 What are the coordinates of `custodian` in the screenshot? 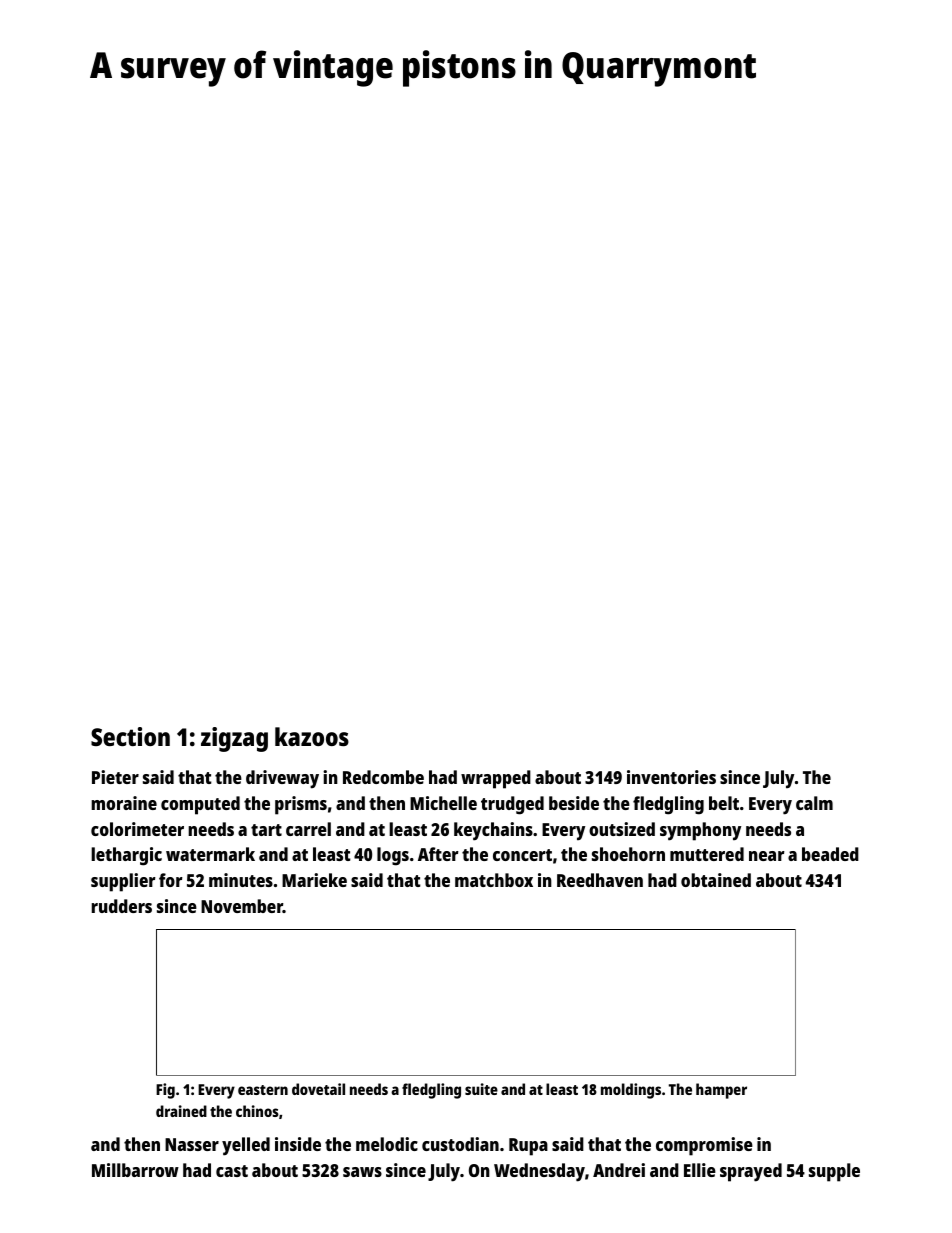 It's located at (460, 1144).
